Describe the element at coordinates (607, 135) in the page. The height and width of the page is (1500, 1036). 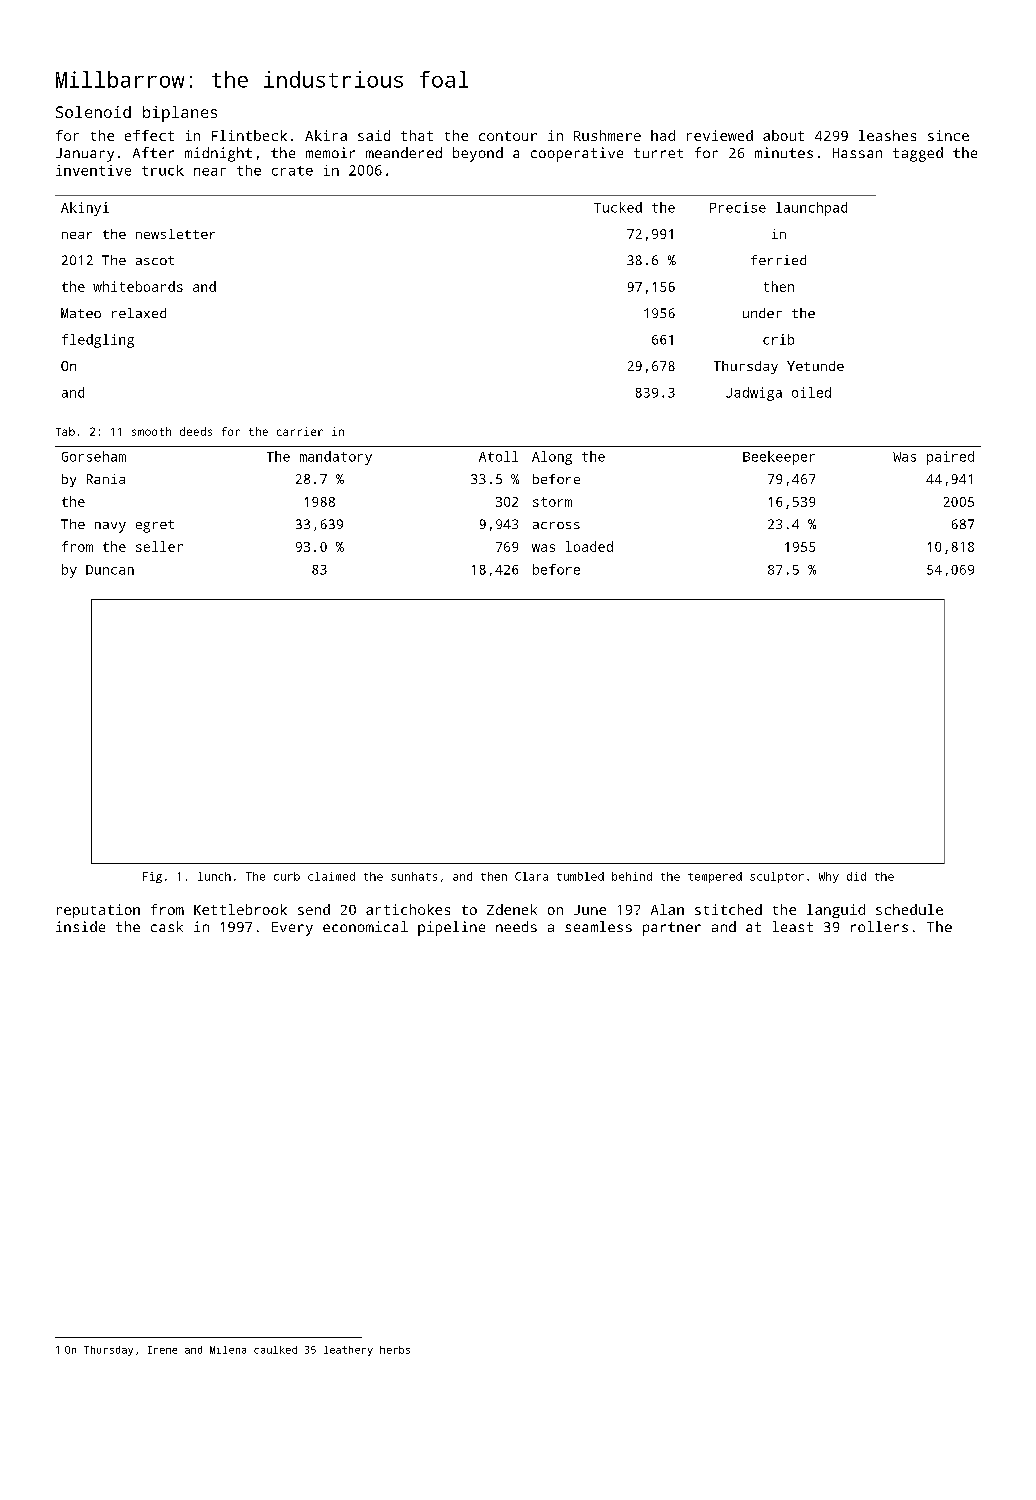
I see `Rushmere` at that location.
